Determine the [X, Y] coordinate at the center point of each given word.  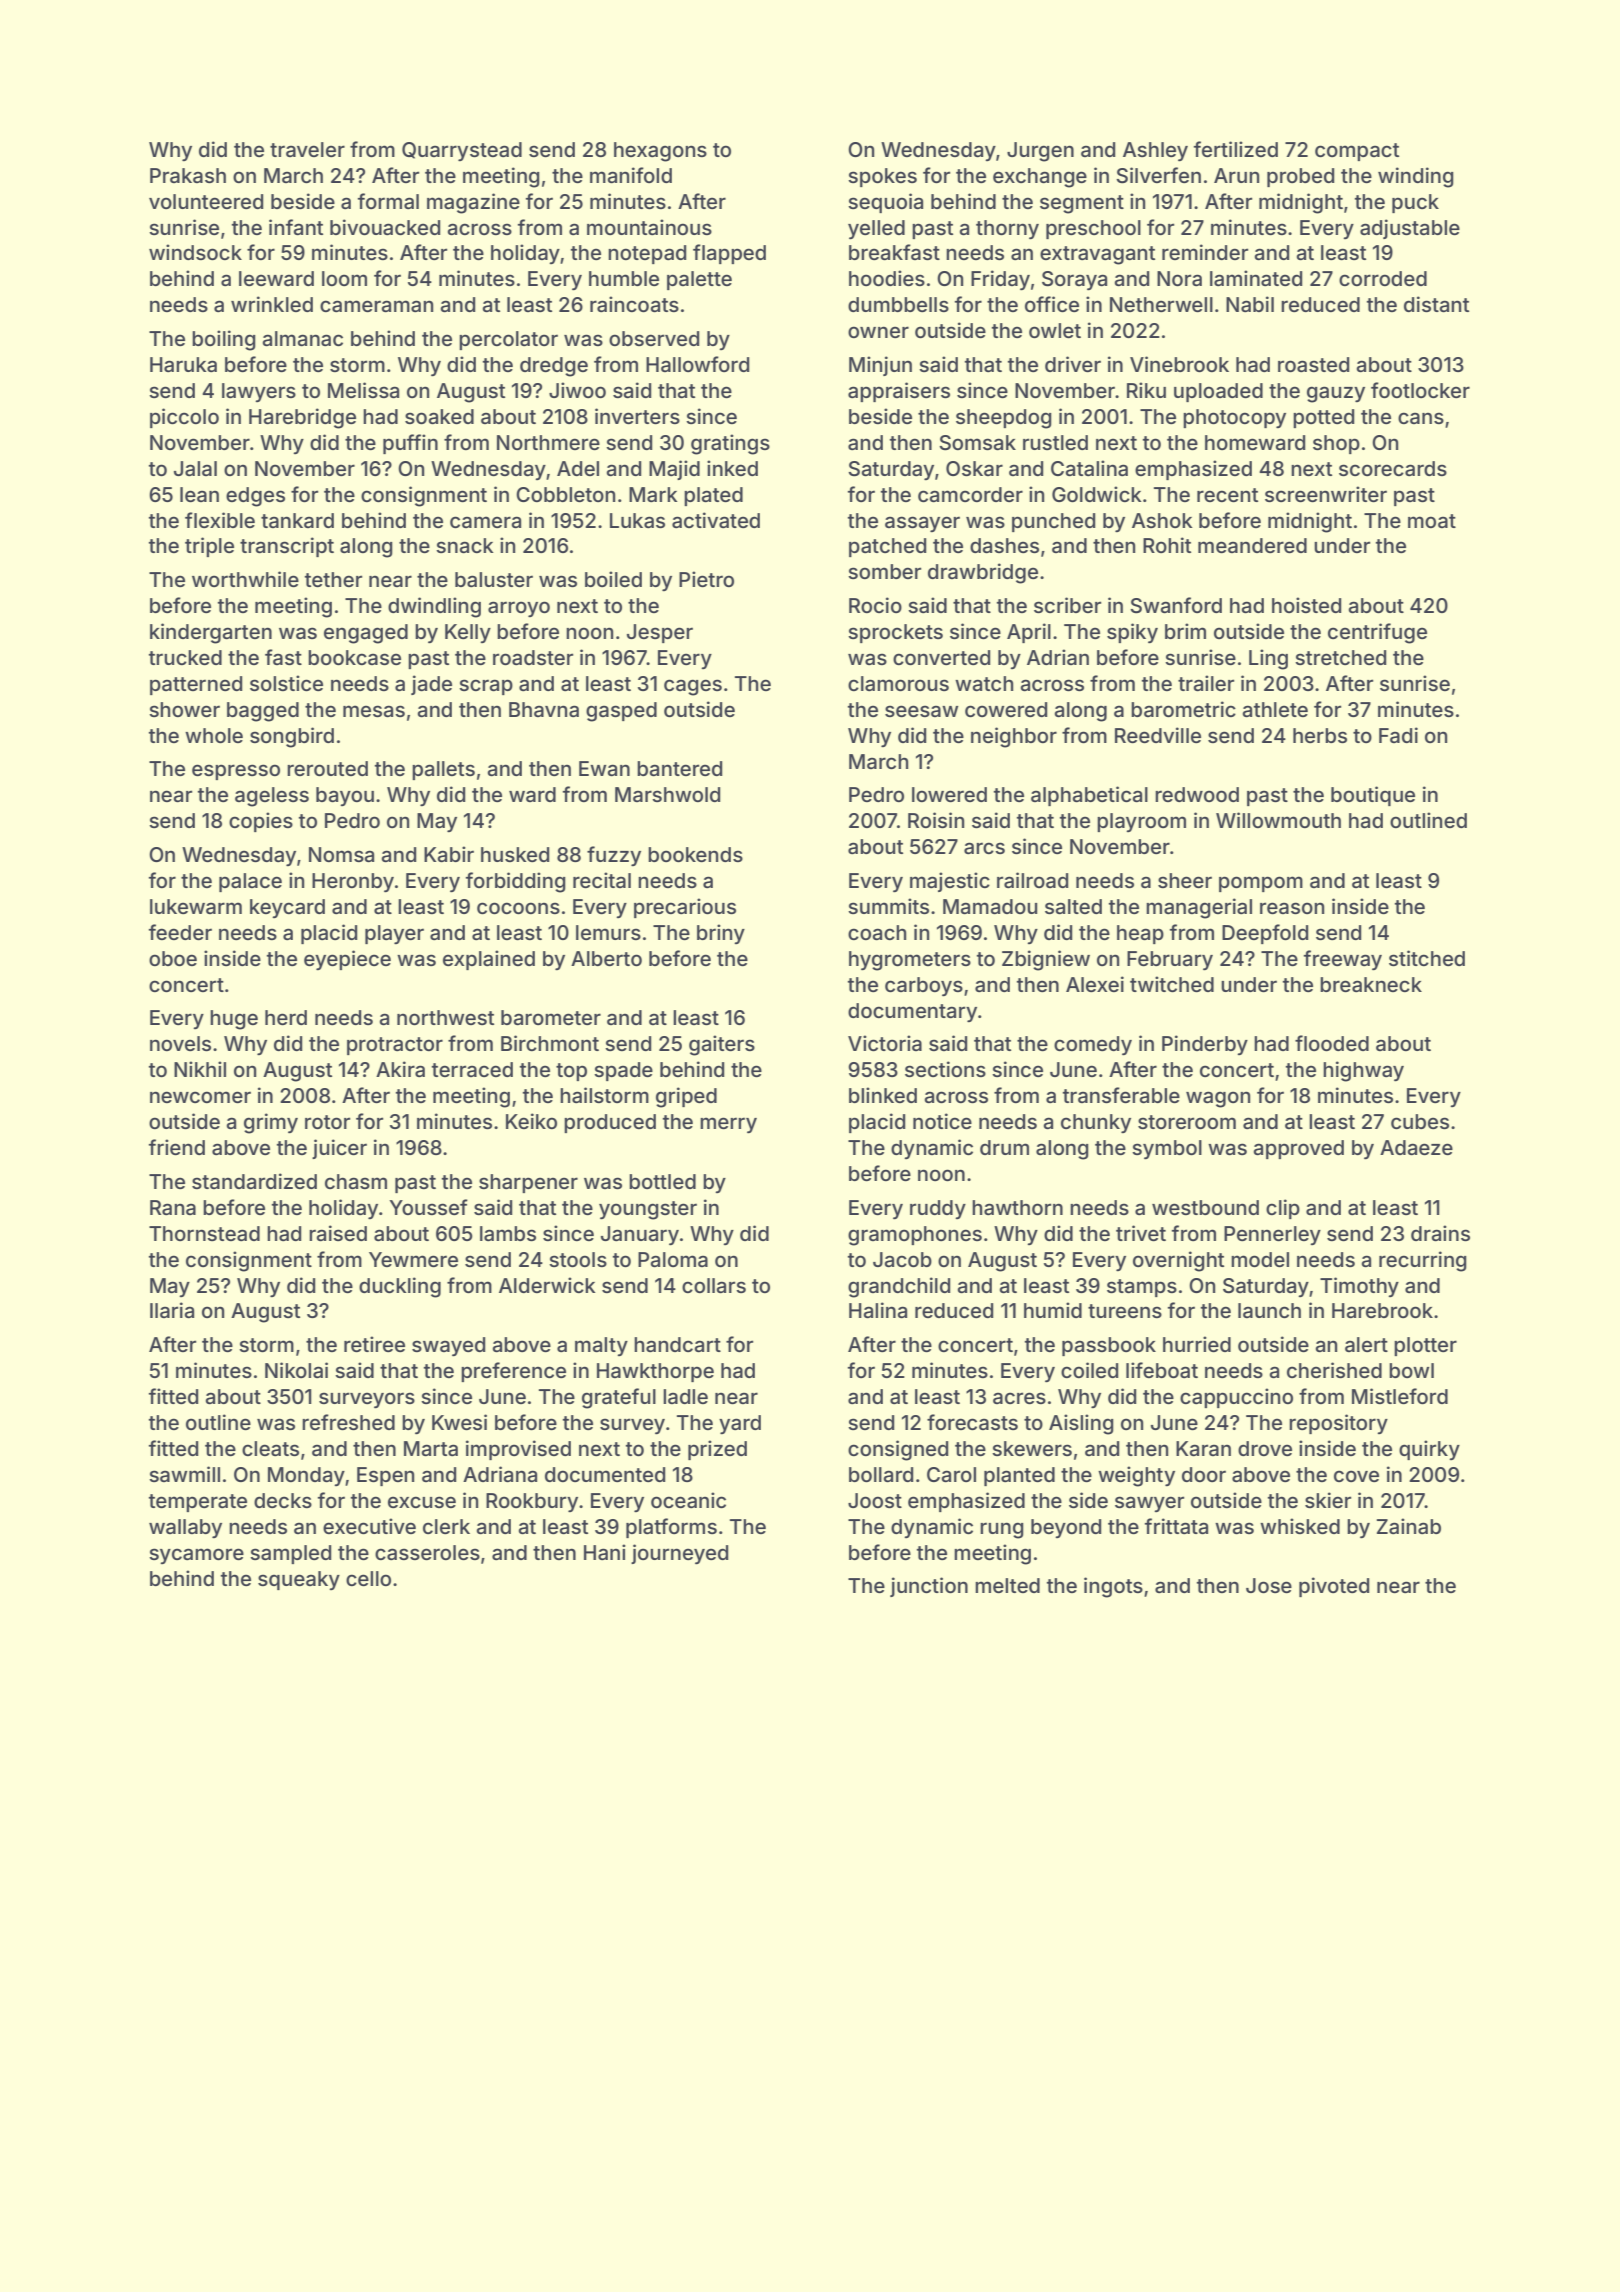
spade [623, 1071]
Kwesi [459, 1422]
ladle [685, 1396]
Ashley [1155, 152]
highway [1363, 1071]
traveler [307, 149]
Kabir [449, 854]
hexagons [660, 152]
